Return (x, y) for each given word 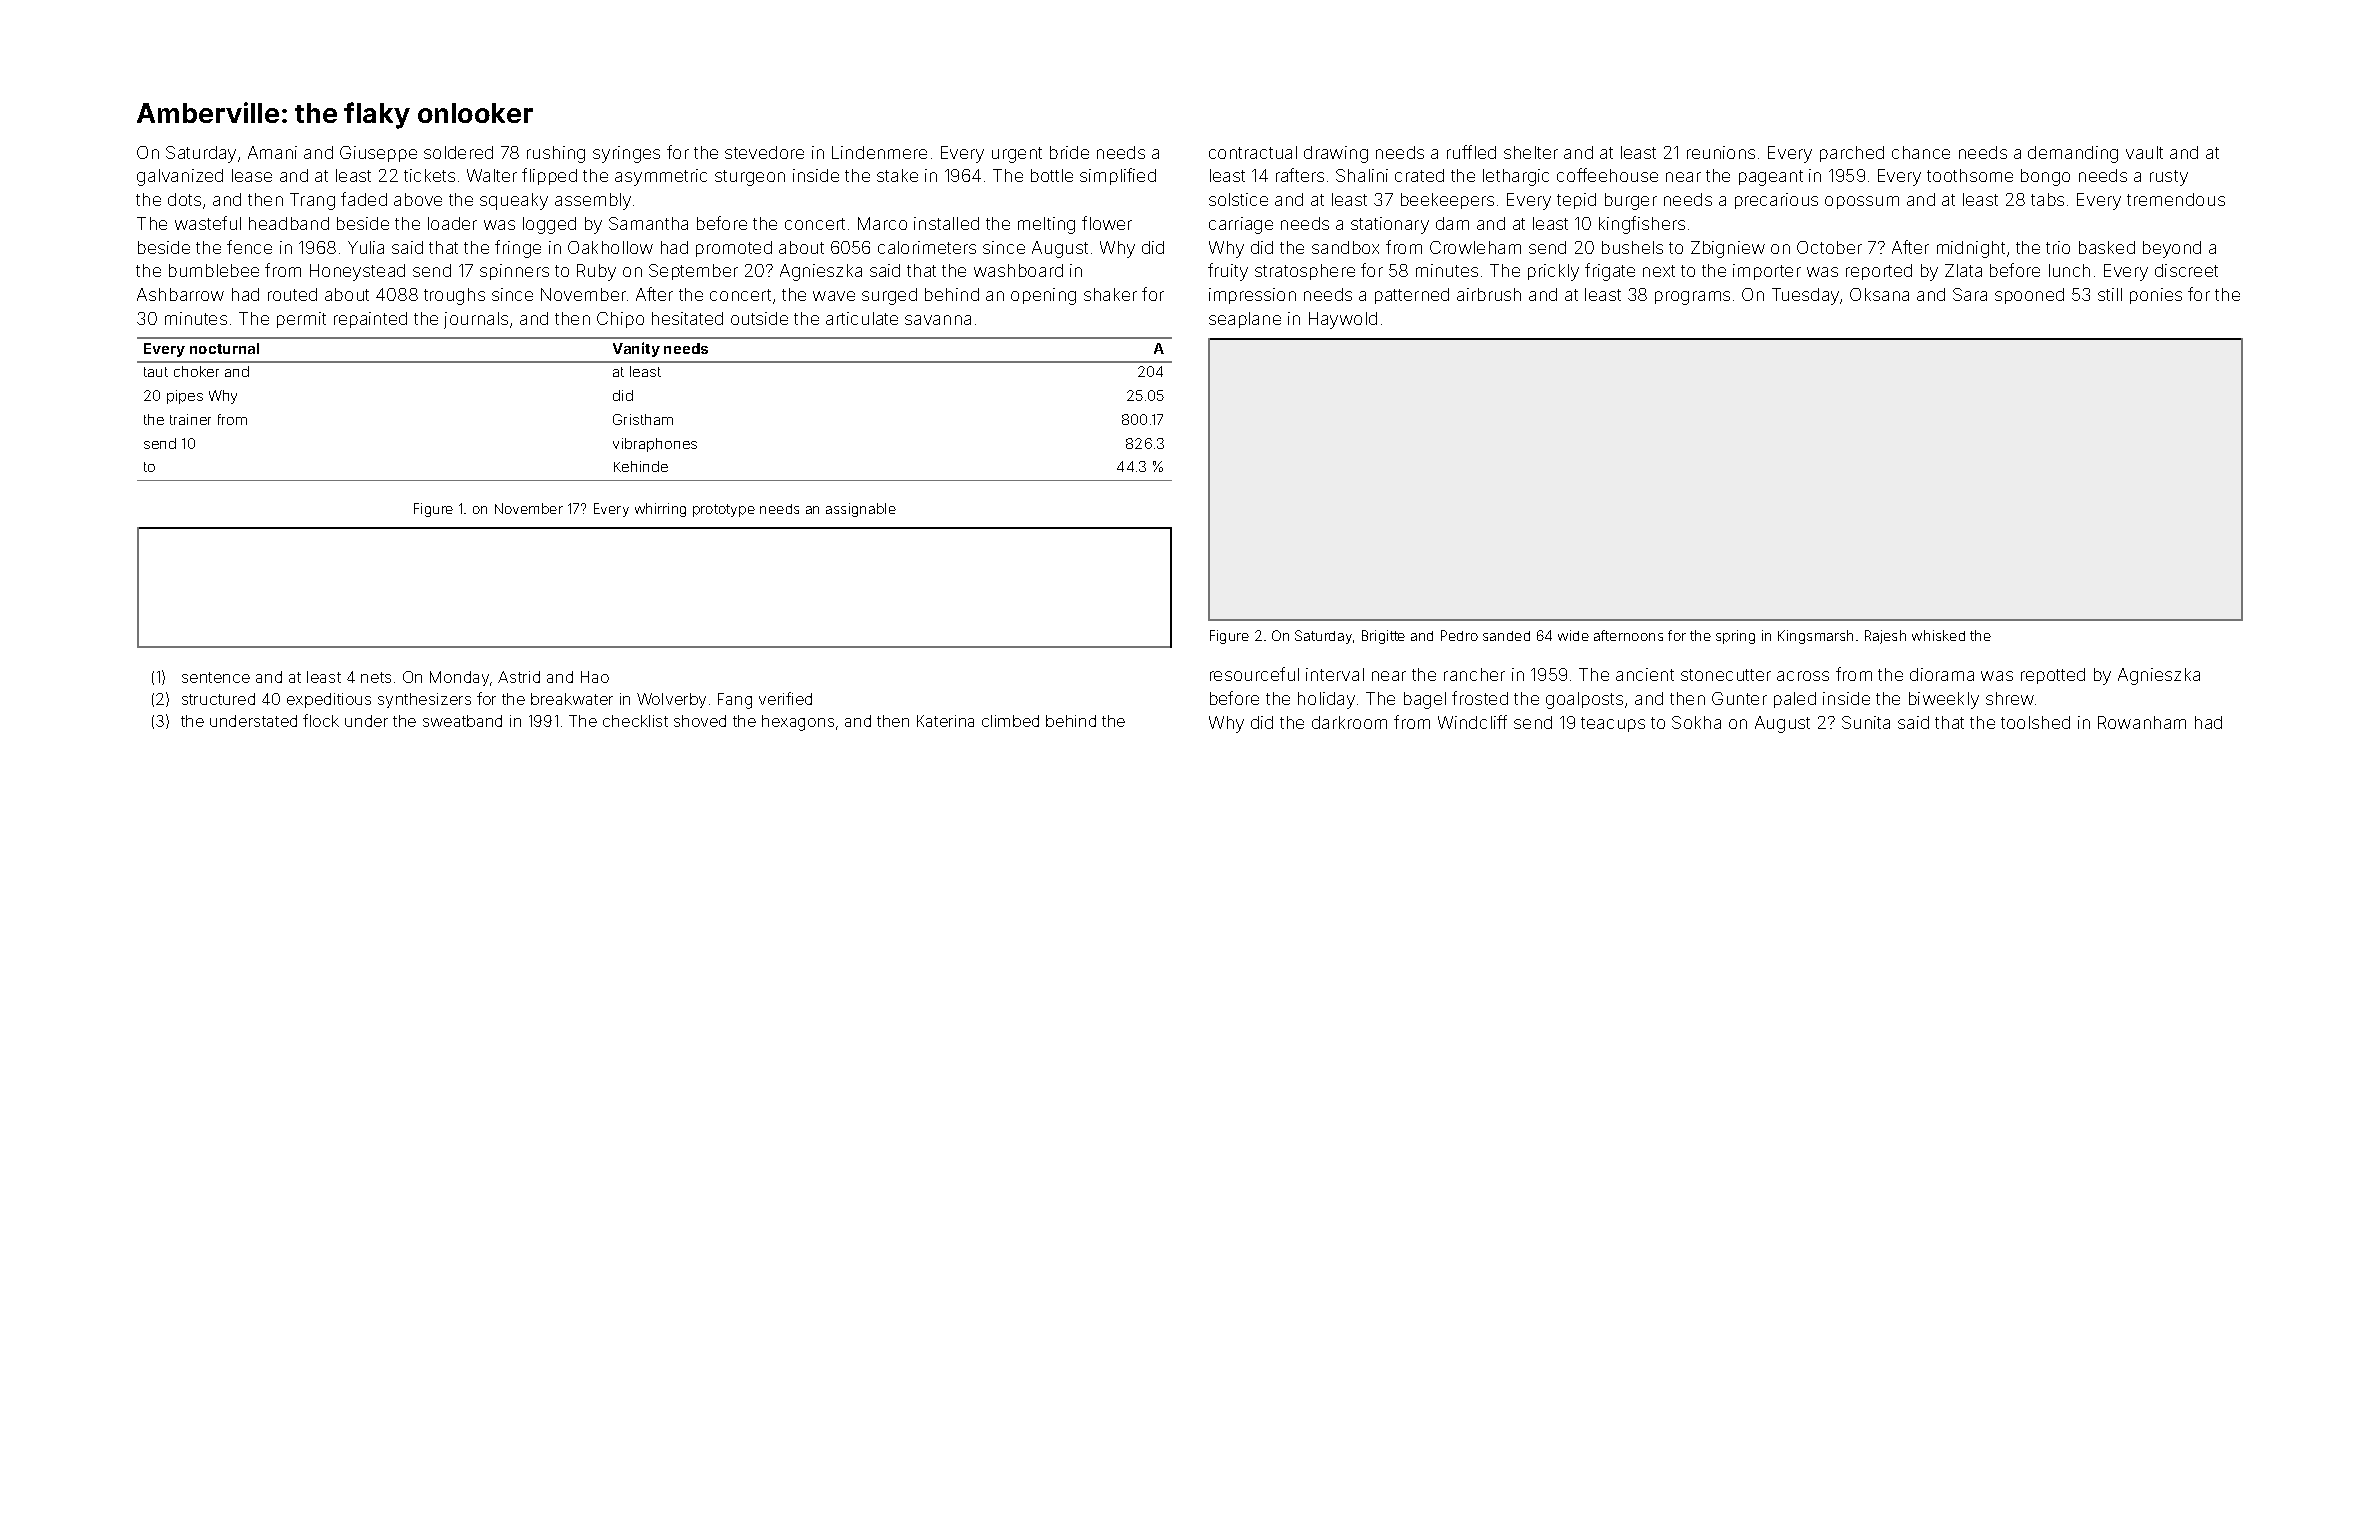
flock (321, 720)
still (2110, 294)
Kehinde (641, 466)
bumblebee (214, 270)
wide (1573, 635)
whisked (1938, 635)
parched (1852, 154)
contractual (1253, 152)
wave (834, 296)
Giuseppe (378, 154)
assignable (861, 510)
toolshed (2035, 722)
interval (1335, 674)
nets (376, 677)
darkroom (1349, 722)
